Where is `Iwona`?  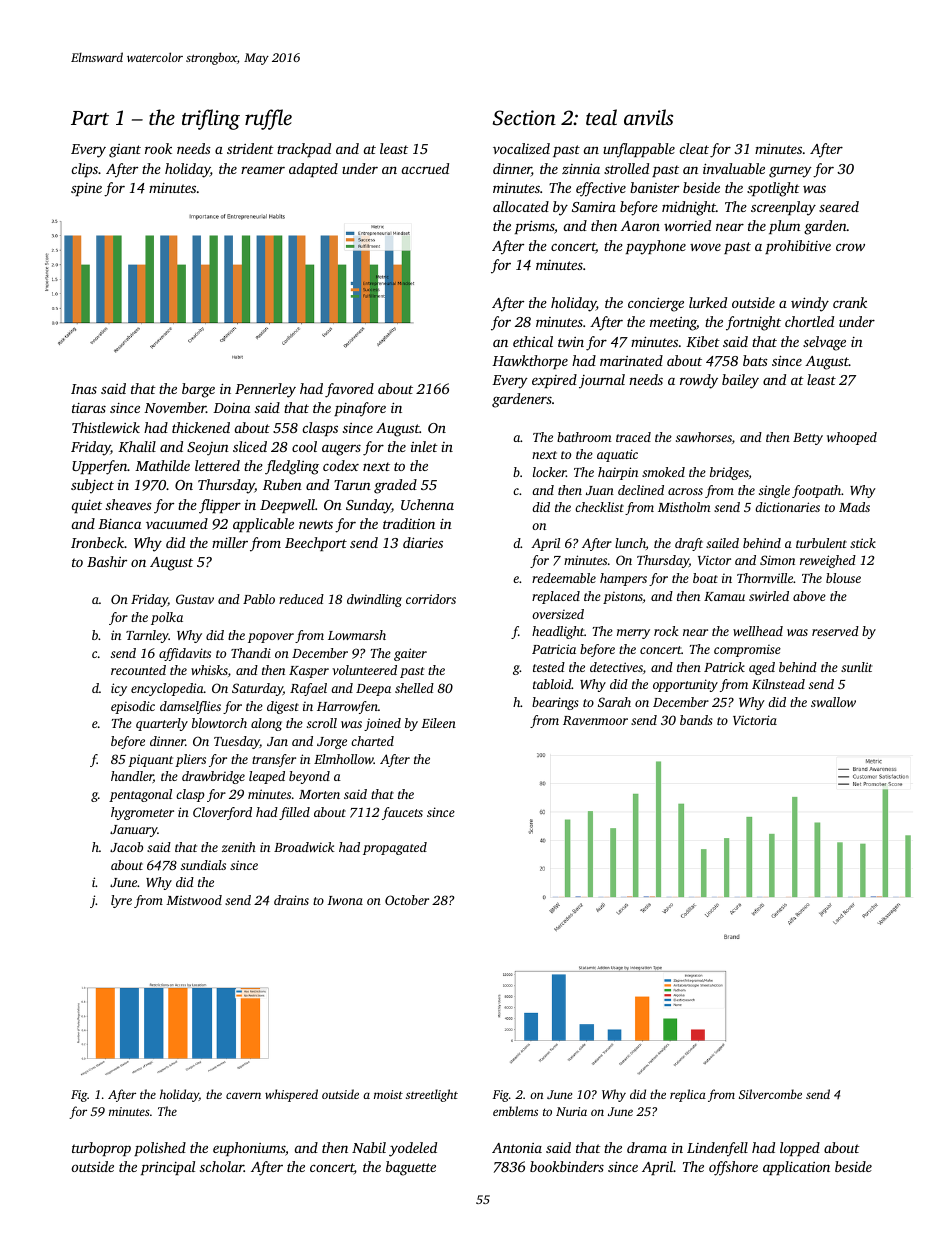 Iwona is located at coordinates (345, 900).
